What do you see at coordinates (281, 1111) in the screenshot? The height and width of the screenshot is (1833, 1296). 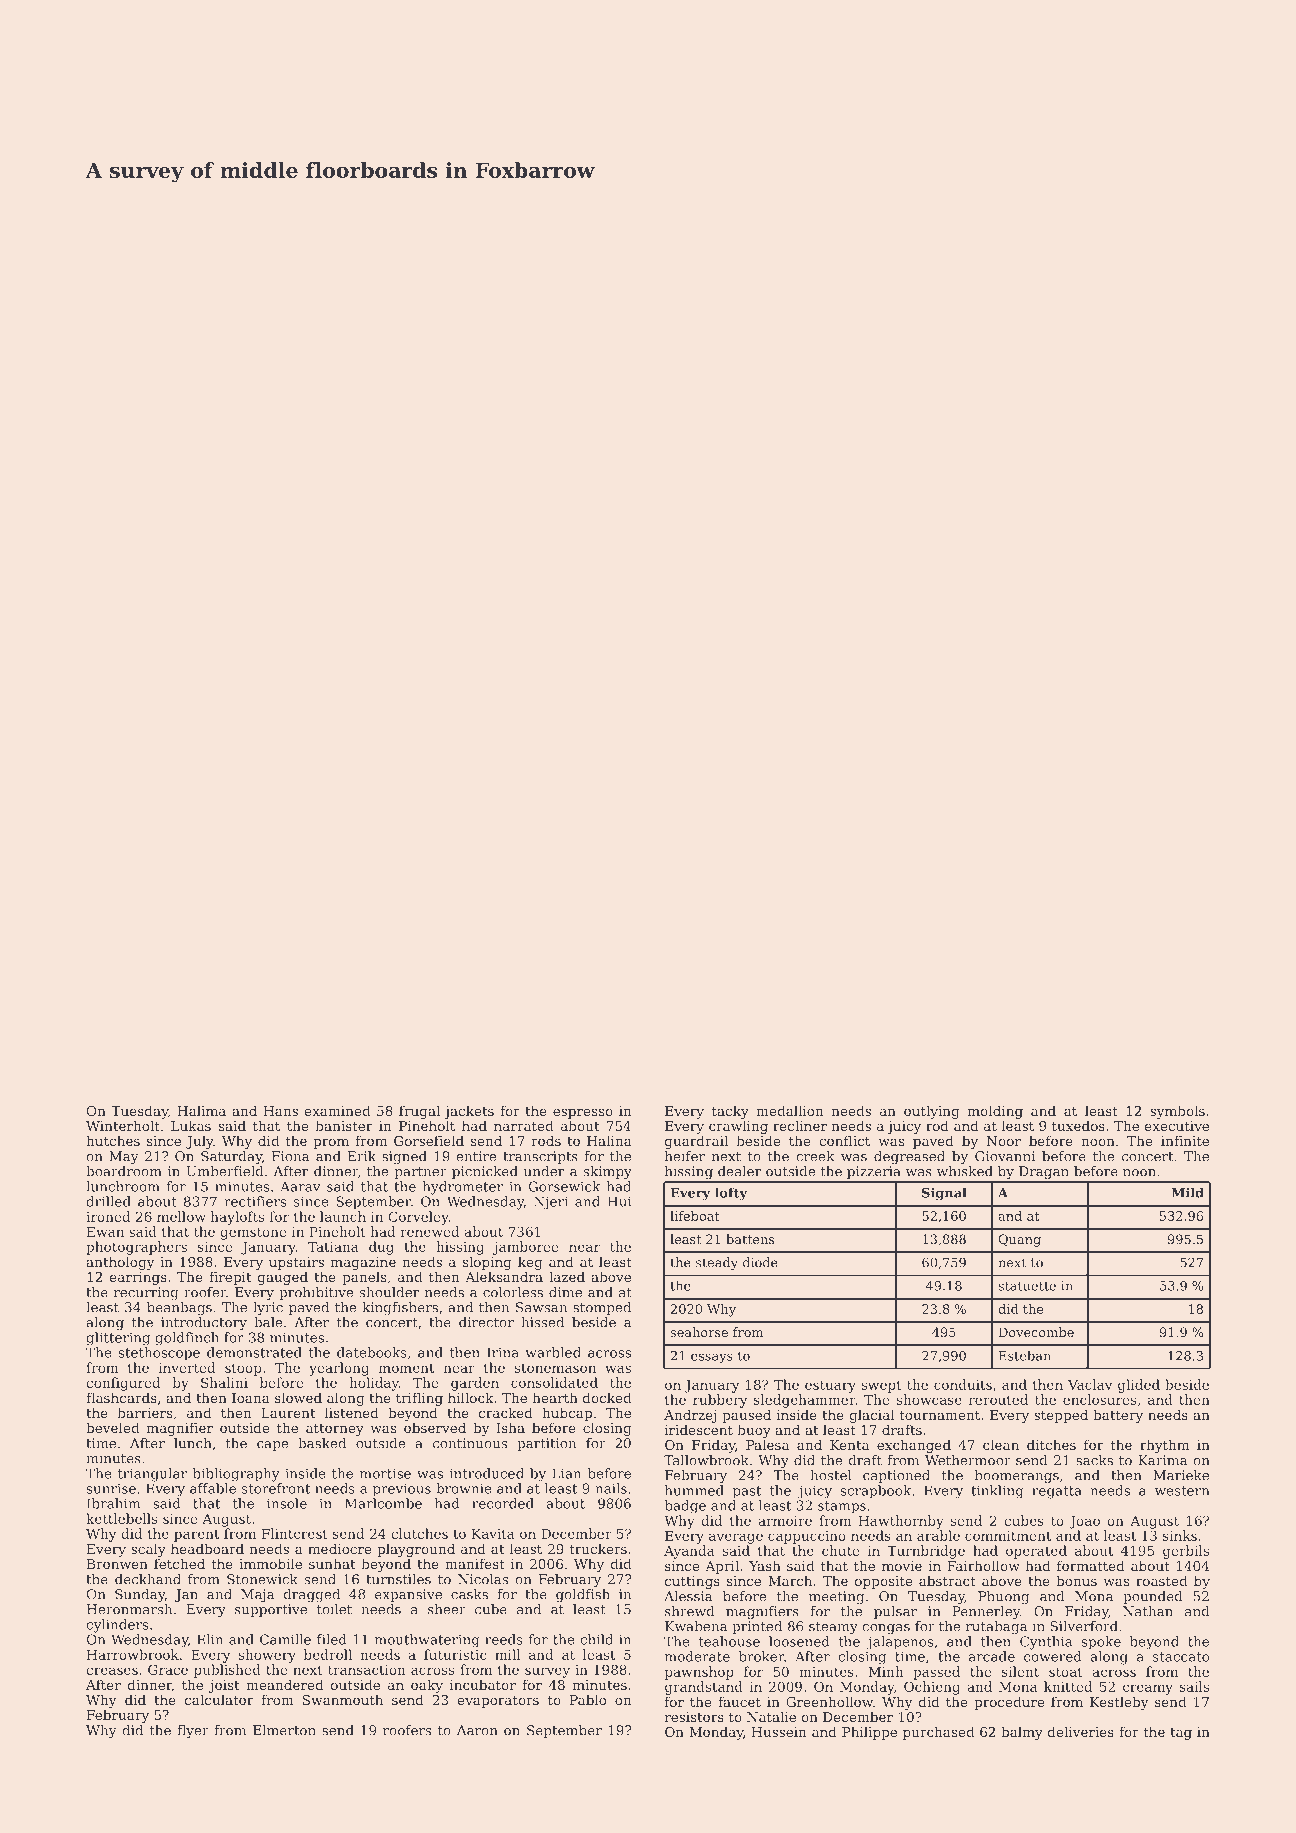 I see `Hans` at bounding box center [281, 1111].
